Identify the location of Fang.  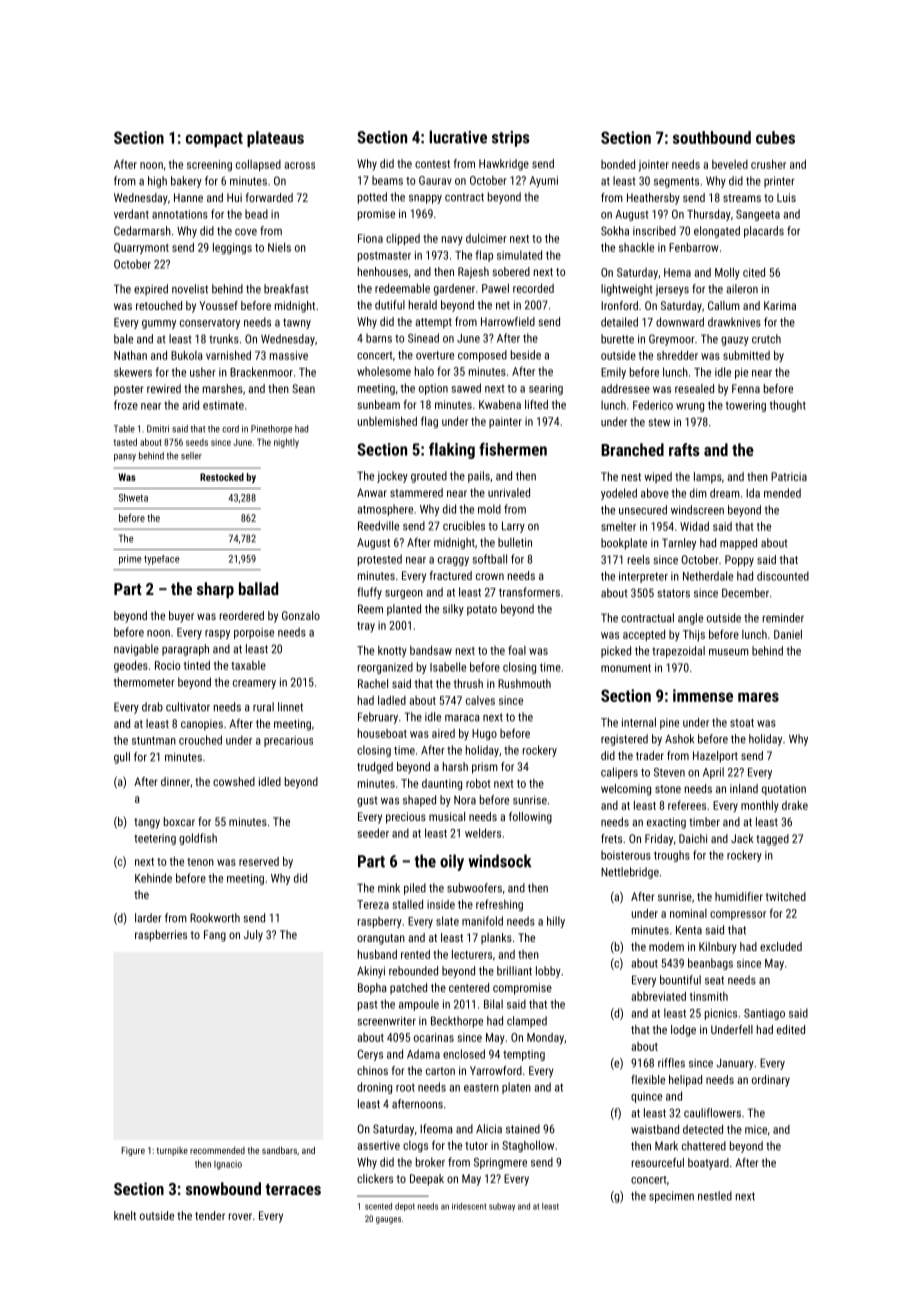
(215, 936).
